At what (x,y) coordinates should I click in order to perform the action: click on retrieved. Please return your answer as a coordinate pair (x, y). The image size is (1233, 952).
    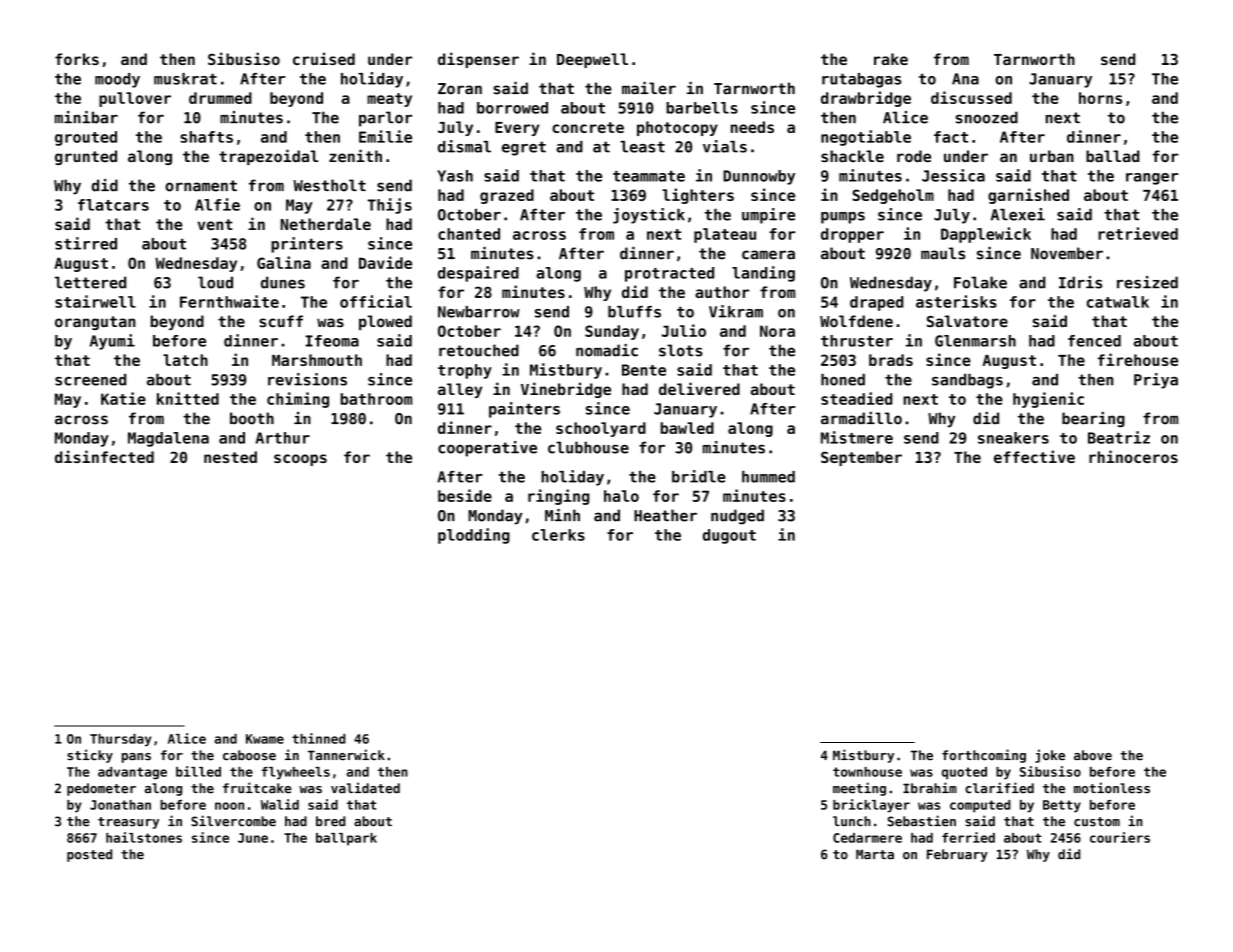
    Looking at the image, I should click on (1138, 233).
